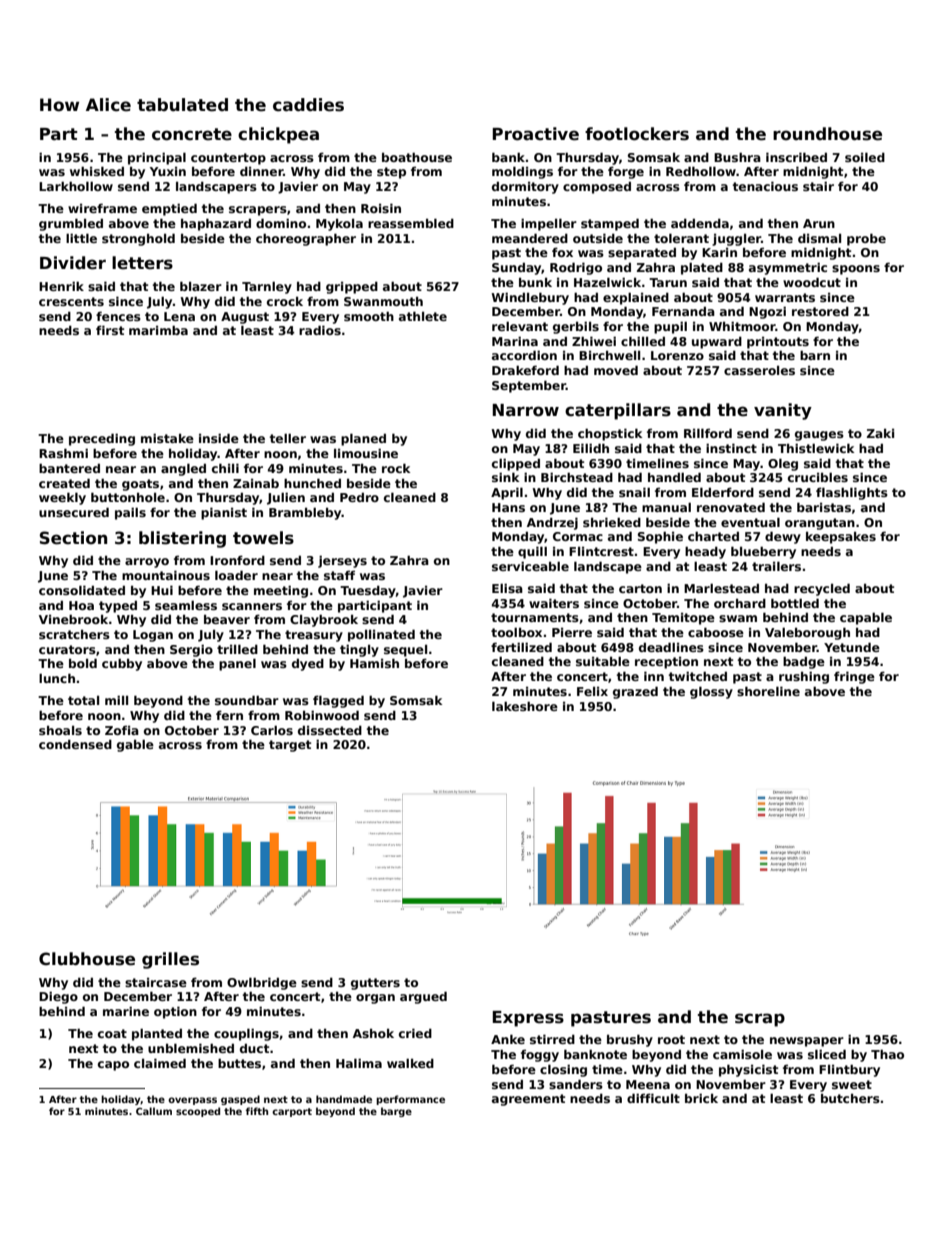 The width and height of the screenshot is (952, 1233). What do you see at coordinates (535, 134) in the screenshot?
I see `Proactive` at bounding box center [535, 134].
